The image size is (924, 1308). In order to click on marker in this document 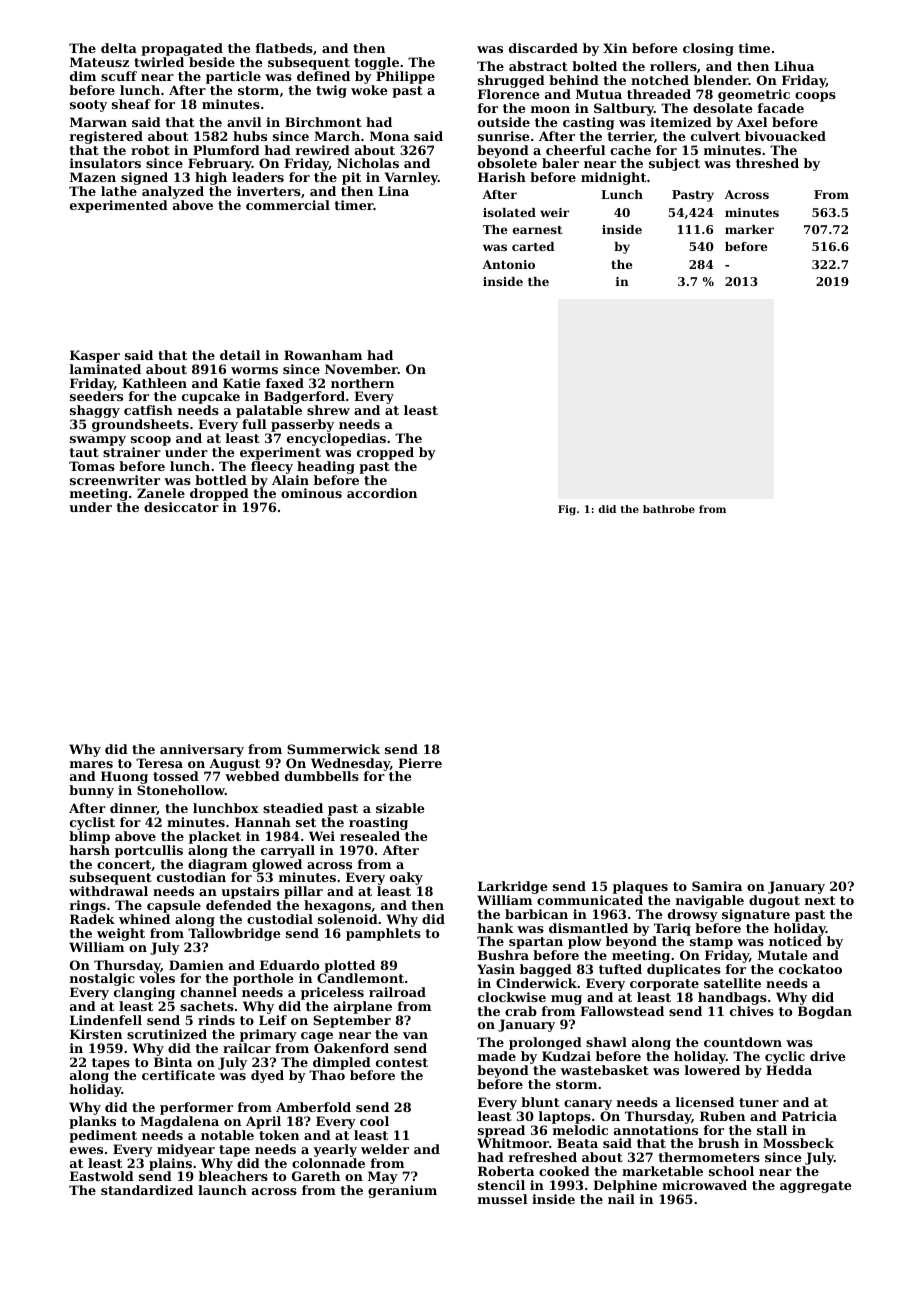, I will do `click(749, 229)`.
